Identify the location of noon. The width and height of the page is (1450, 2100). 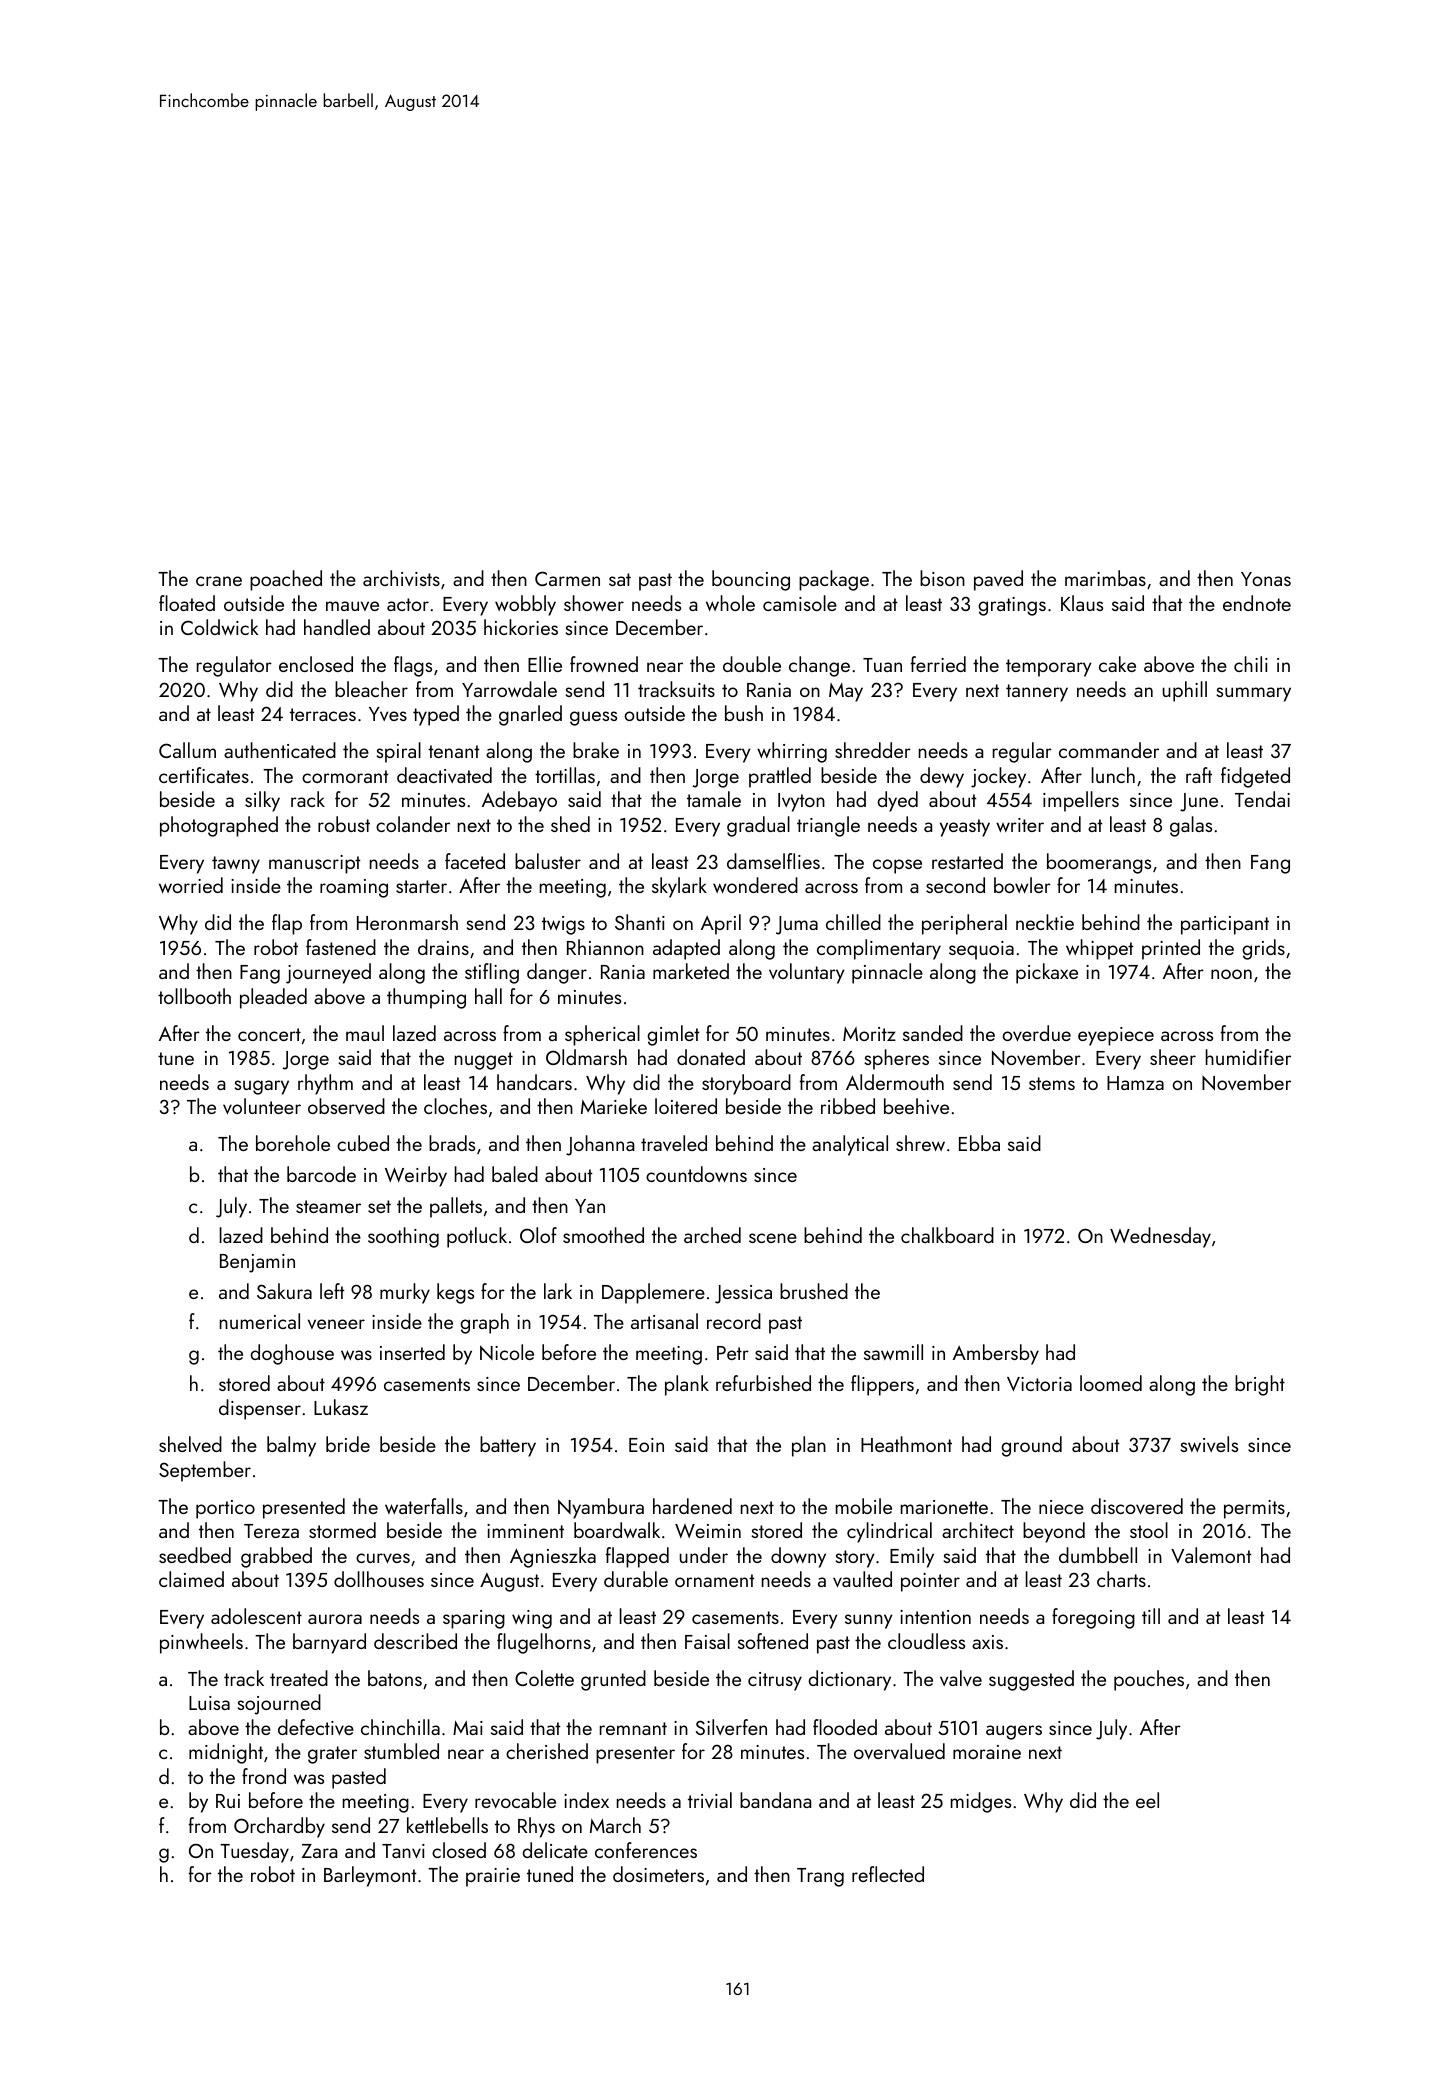
(1231, 974).
